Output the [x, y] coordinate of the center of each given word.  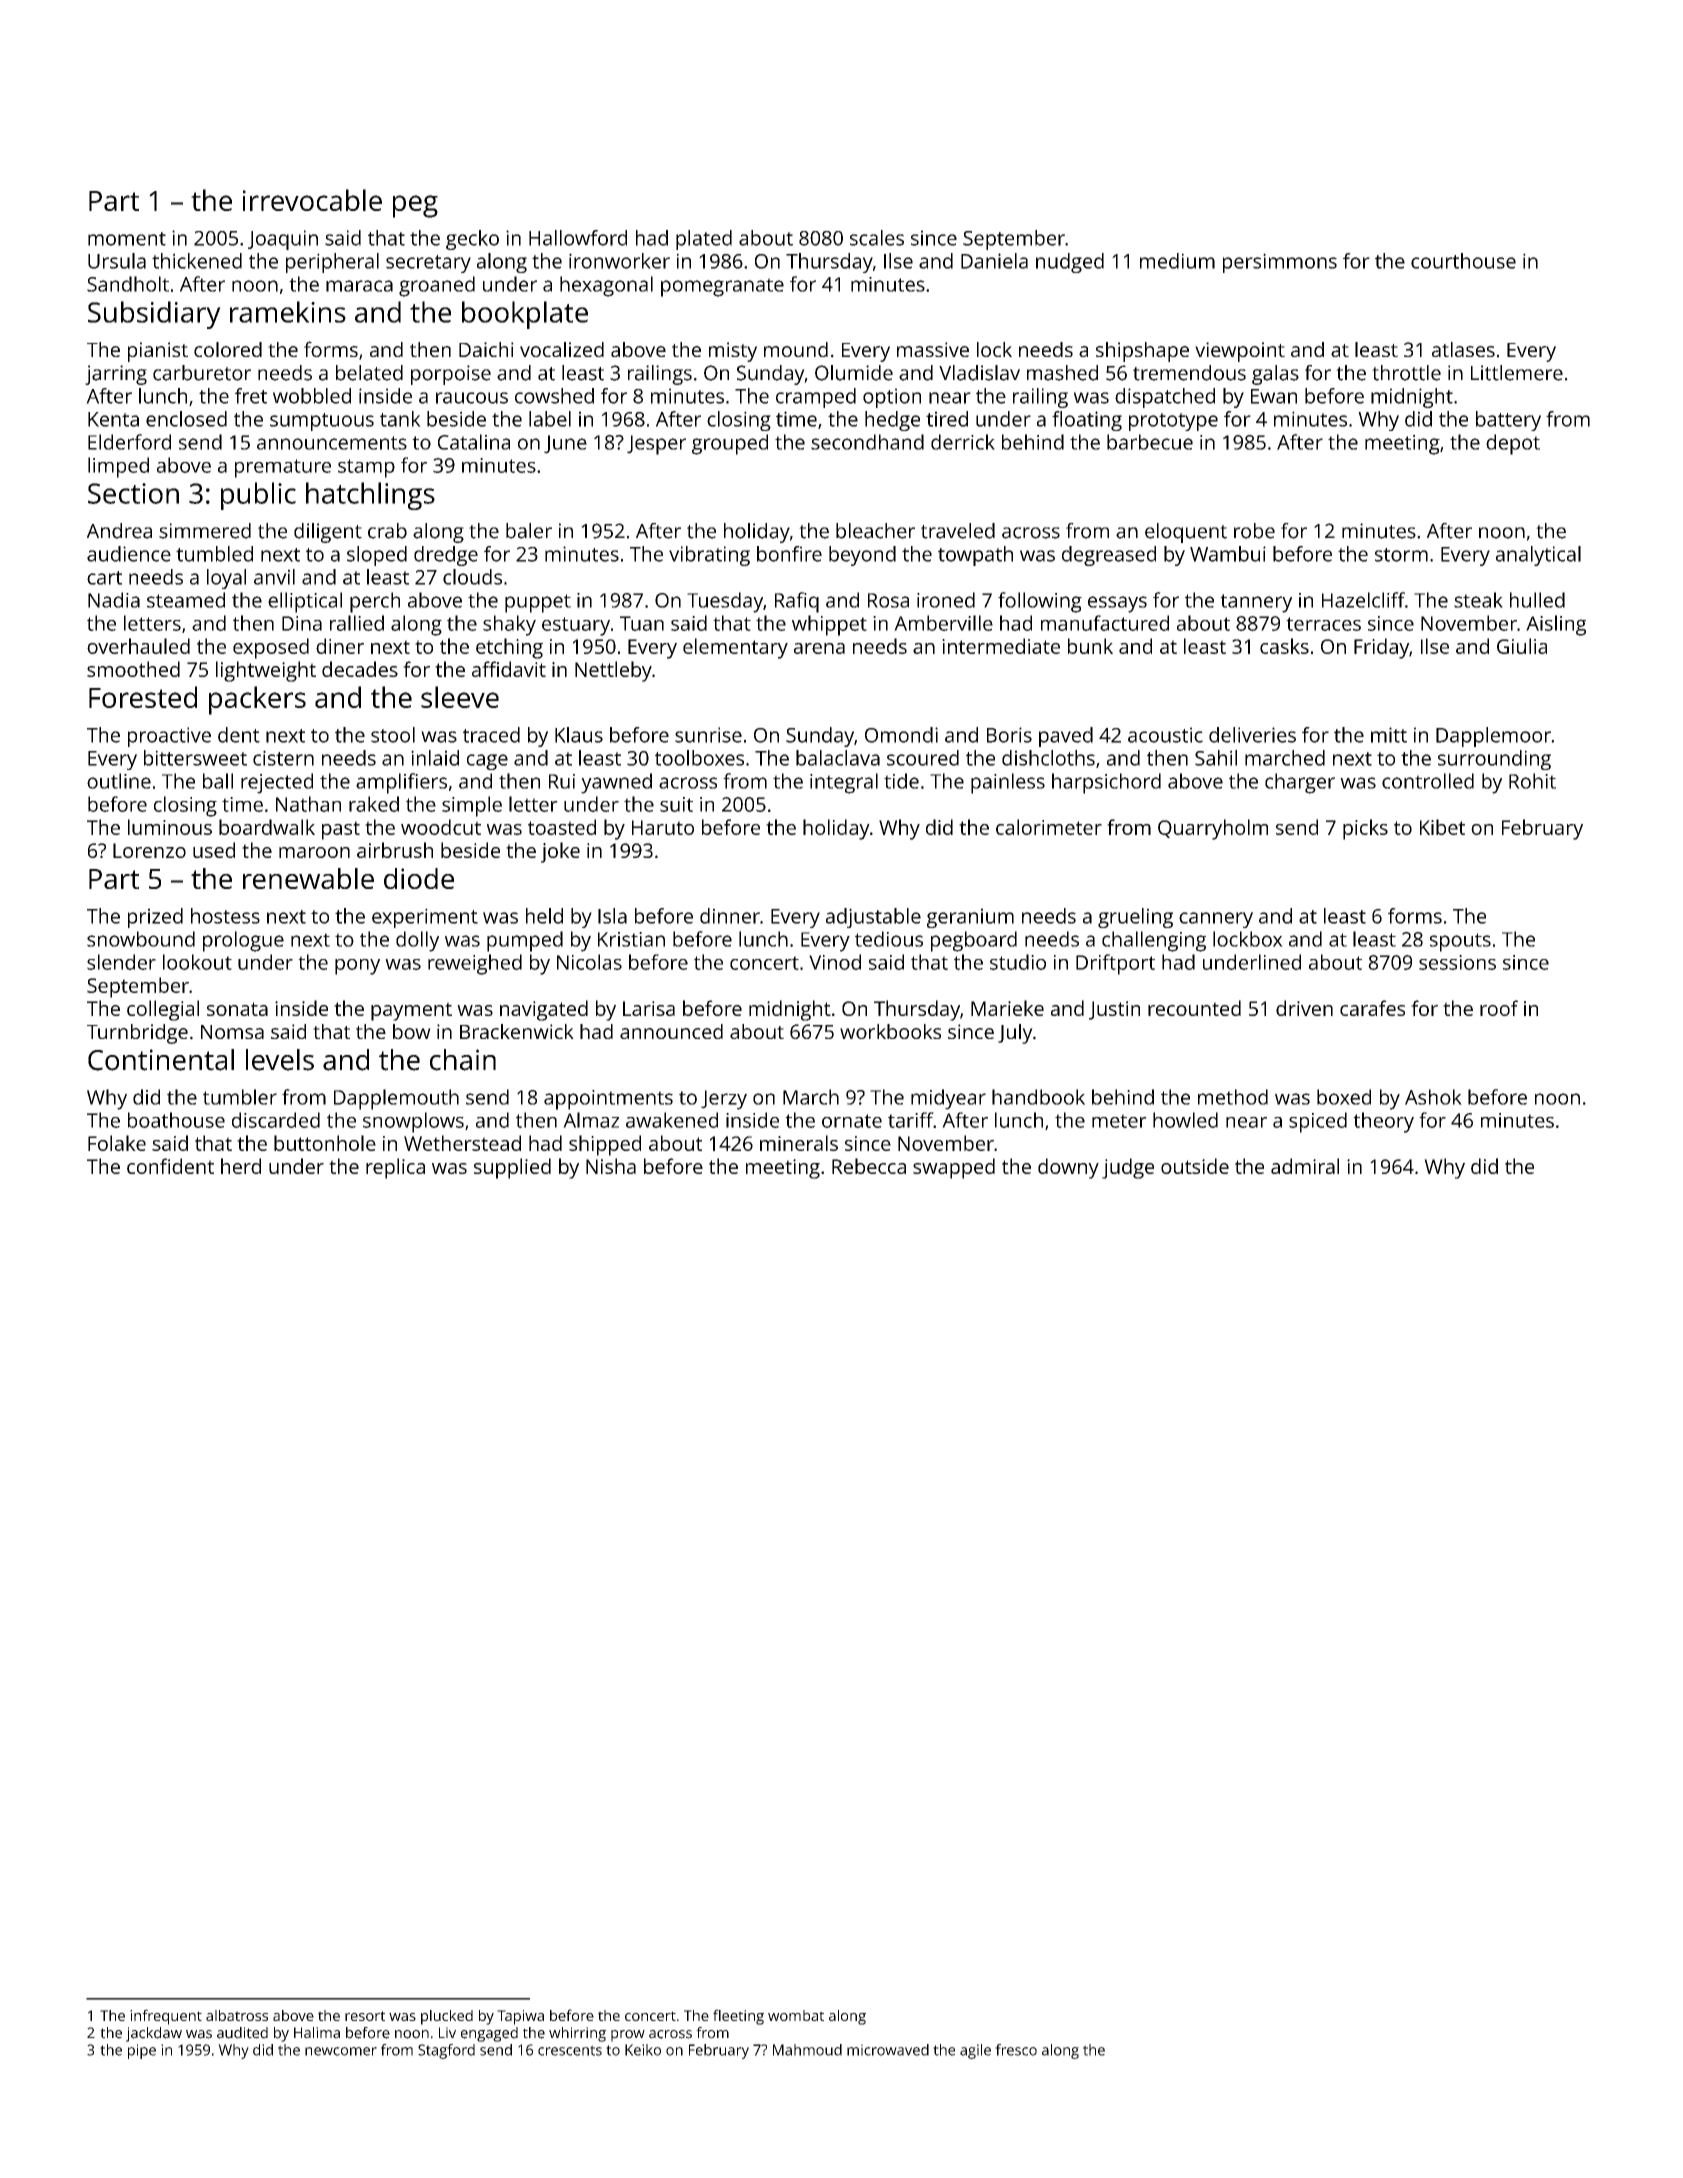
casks [1284, 646]
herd [241, 1166]
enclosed [186, 419]
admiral [1305, 1166]
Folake [117, 1143]
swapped [954, 1168]
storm [1401, 555]
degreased [1109, 556]
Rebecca [869, 1166]
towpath [975, 556]
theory [1383, 1122]
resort [365, 2016]
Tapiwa [520, 2017]
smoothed [133, 669]
